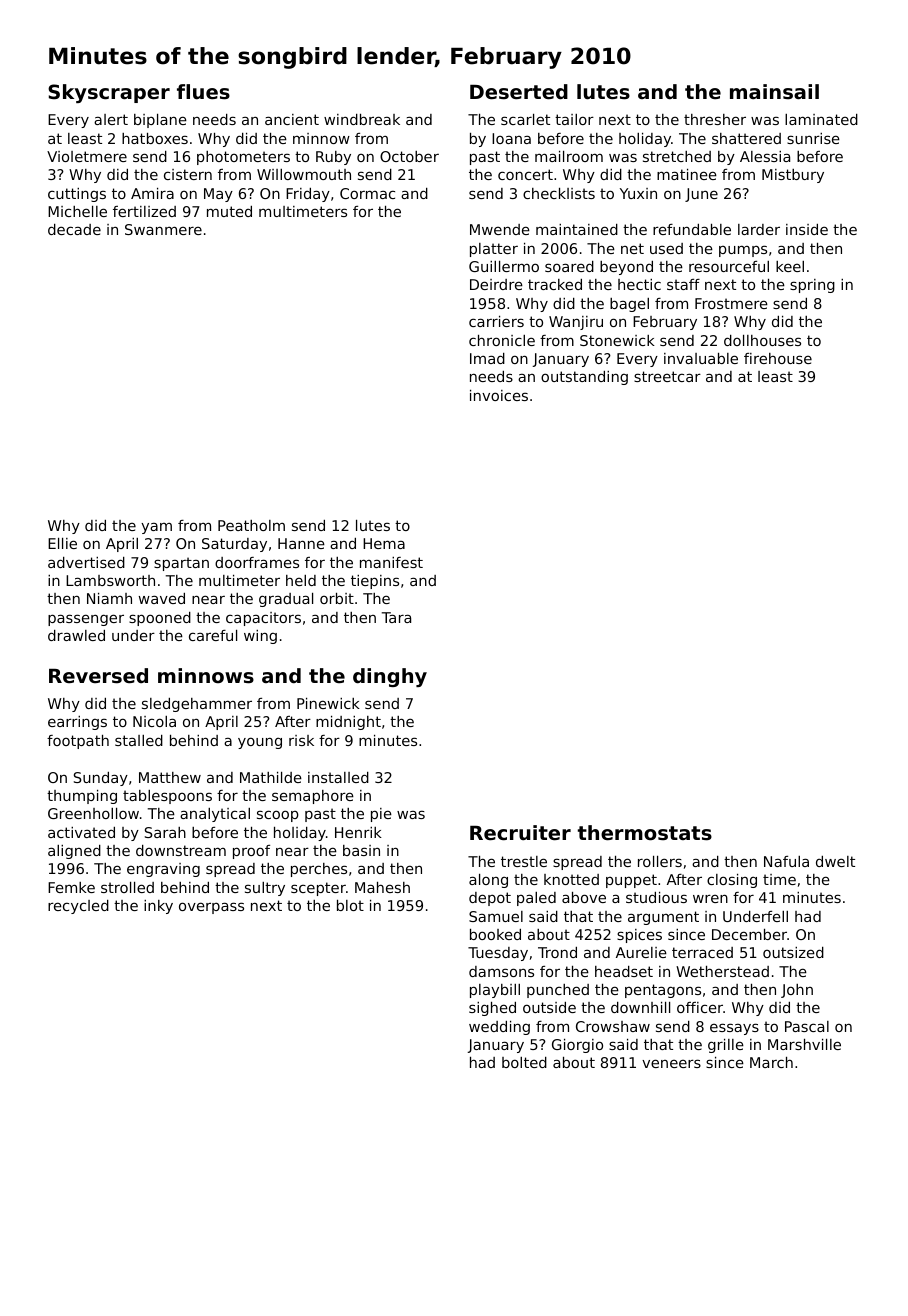 This screenshot has height=1316, width=908. I want to click on Deirdre, so click(496, 284).
